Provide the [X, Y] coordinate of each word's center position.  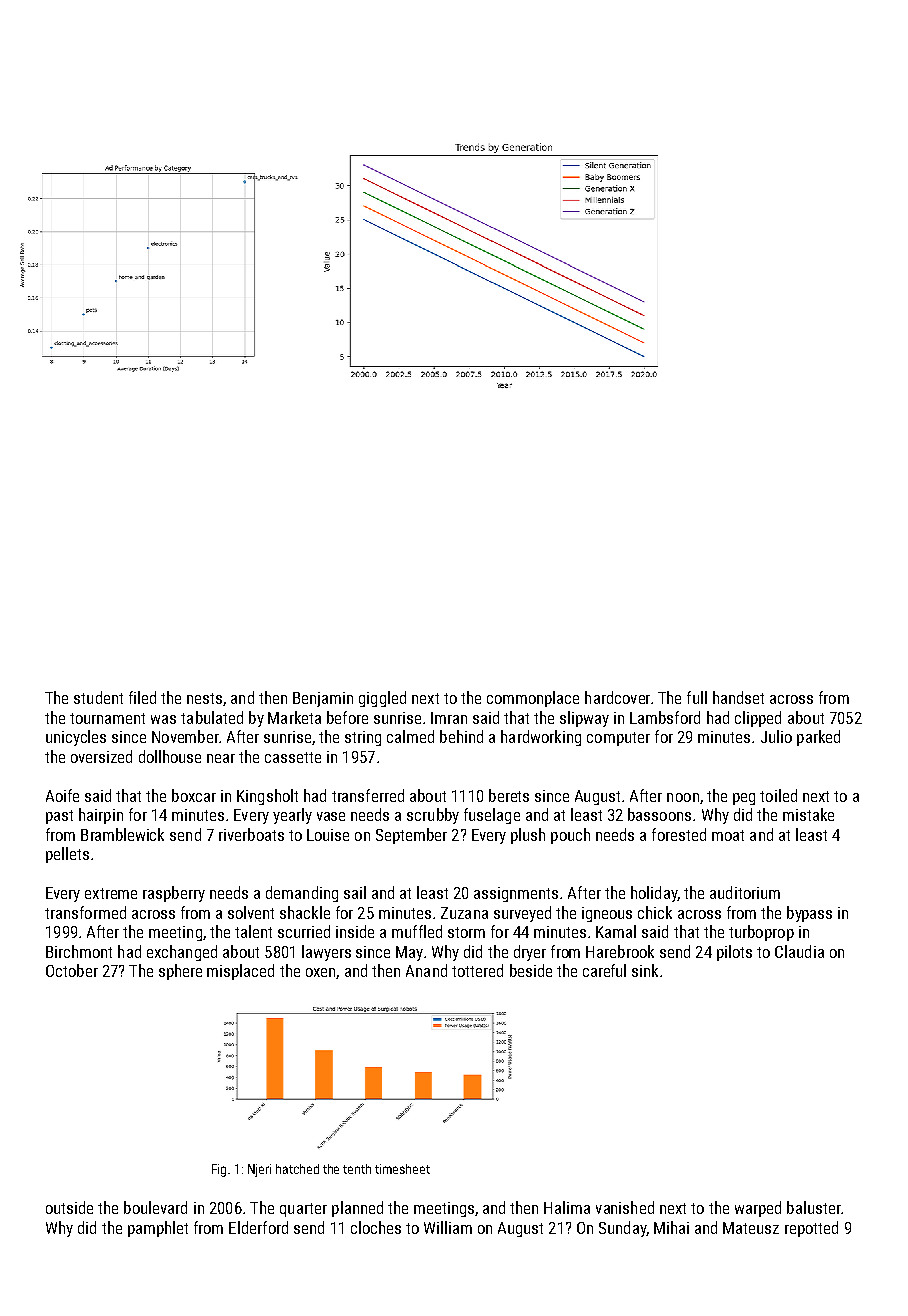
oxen [320, 972]
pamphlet [158, 1229]
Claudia [799, 951]
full [697, 697]
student [98, 697]
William [448, 1227]
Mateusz [751, 1228]
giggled [382, 699]
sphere [180, 972]
